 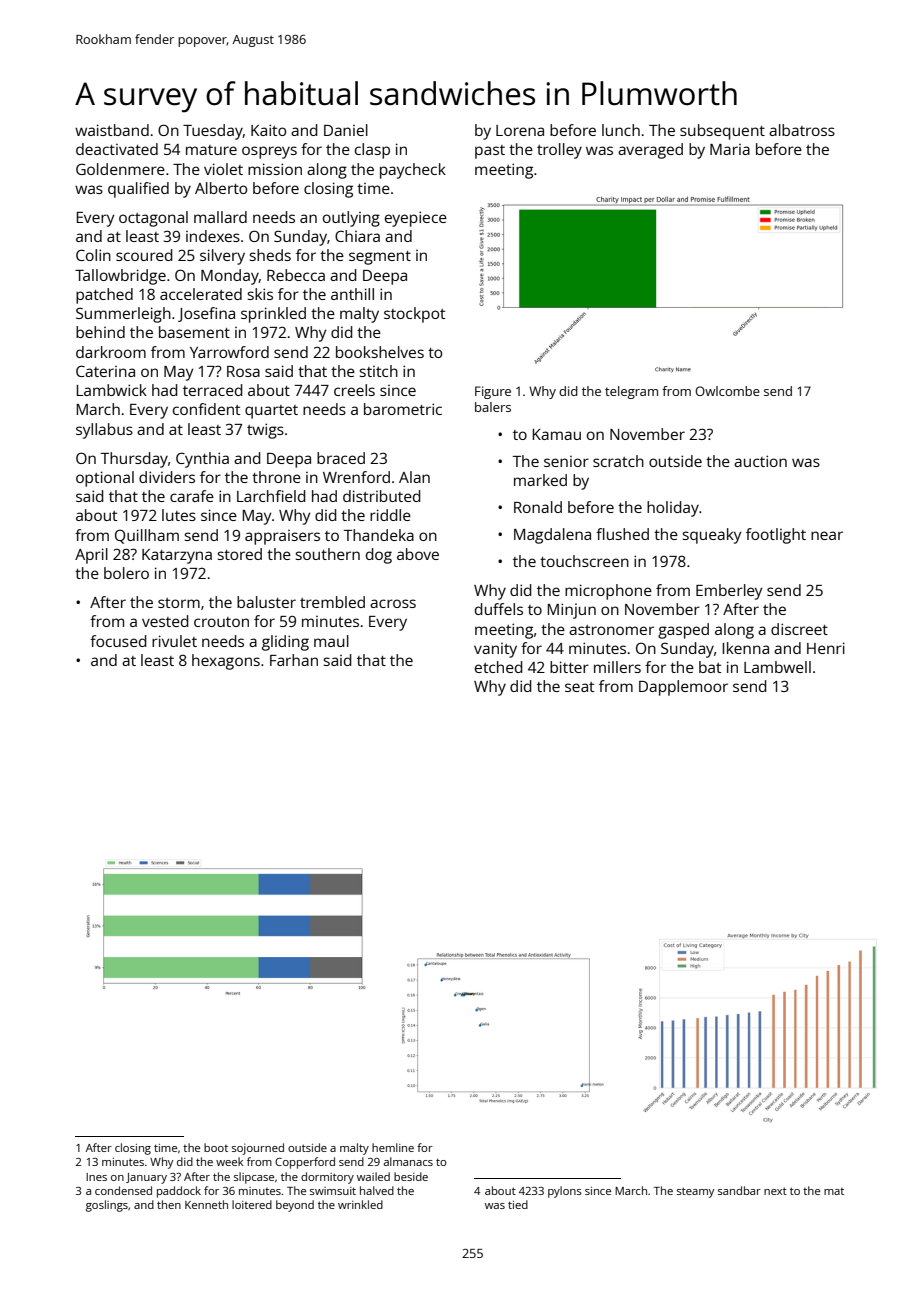 What do you see at coordinates (360, 1204) in the screenshot?
I see `wrinkled` at bounding box center [360, 1204].
